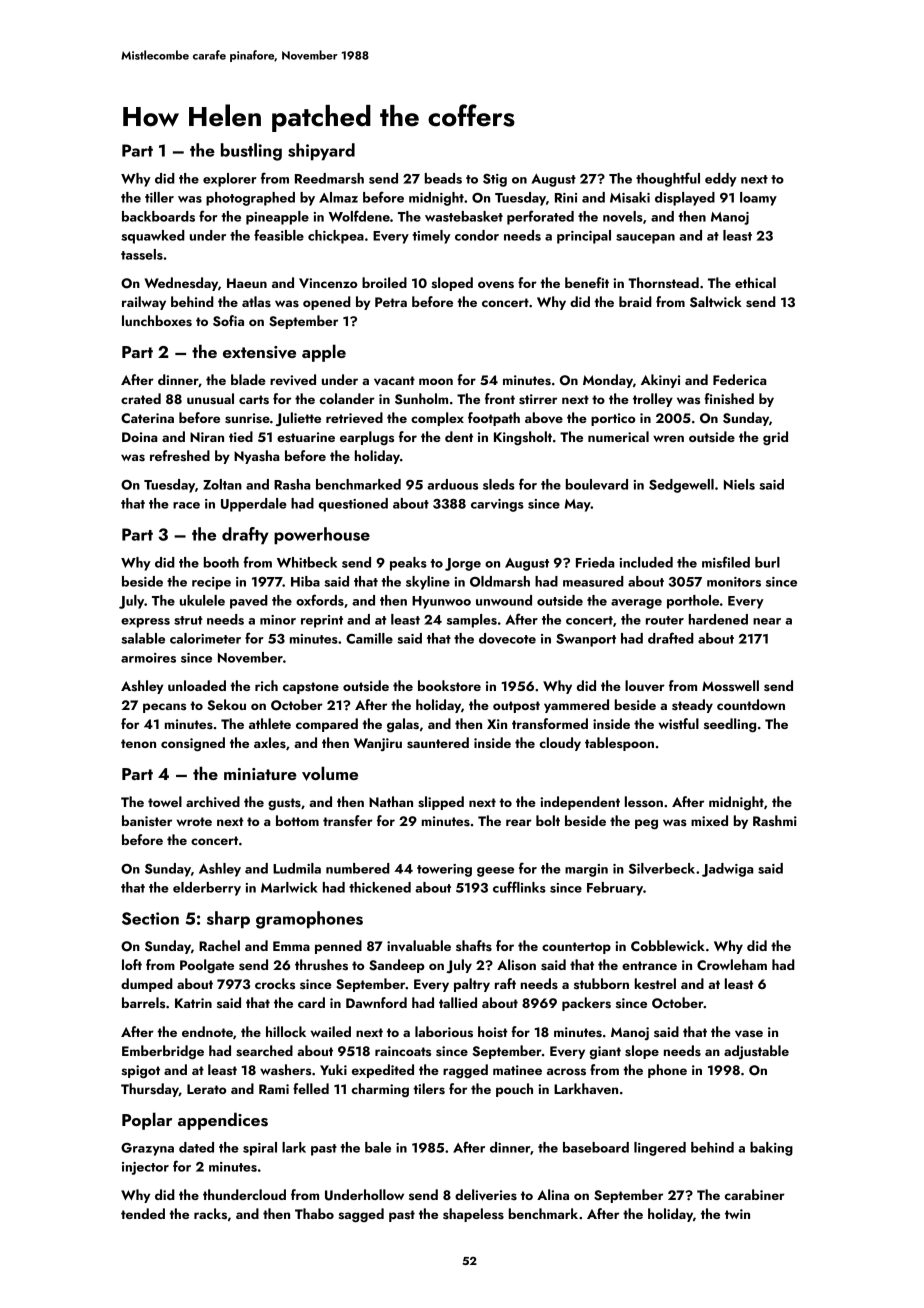 This image has height=1308, width=924. Describe the element at coordinates (322, 536) in the image. I see `powerhouse` at that location.
